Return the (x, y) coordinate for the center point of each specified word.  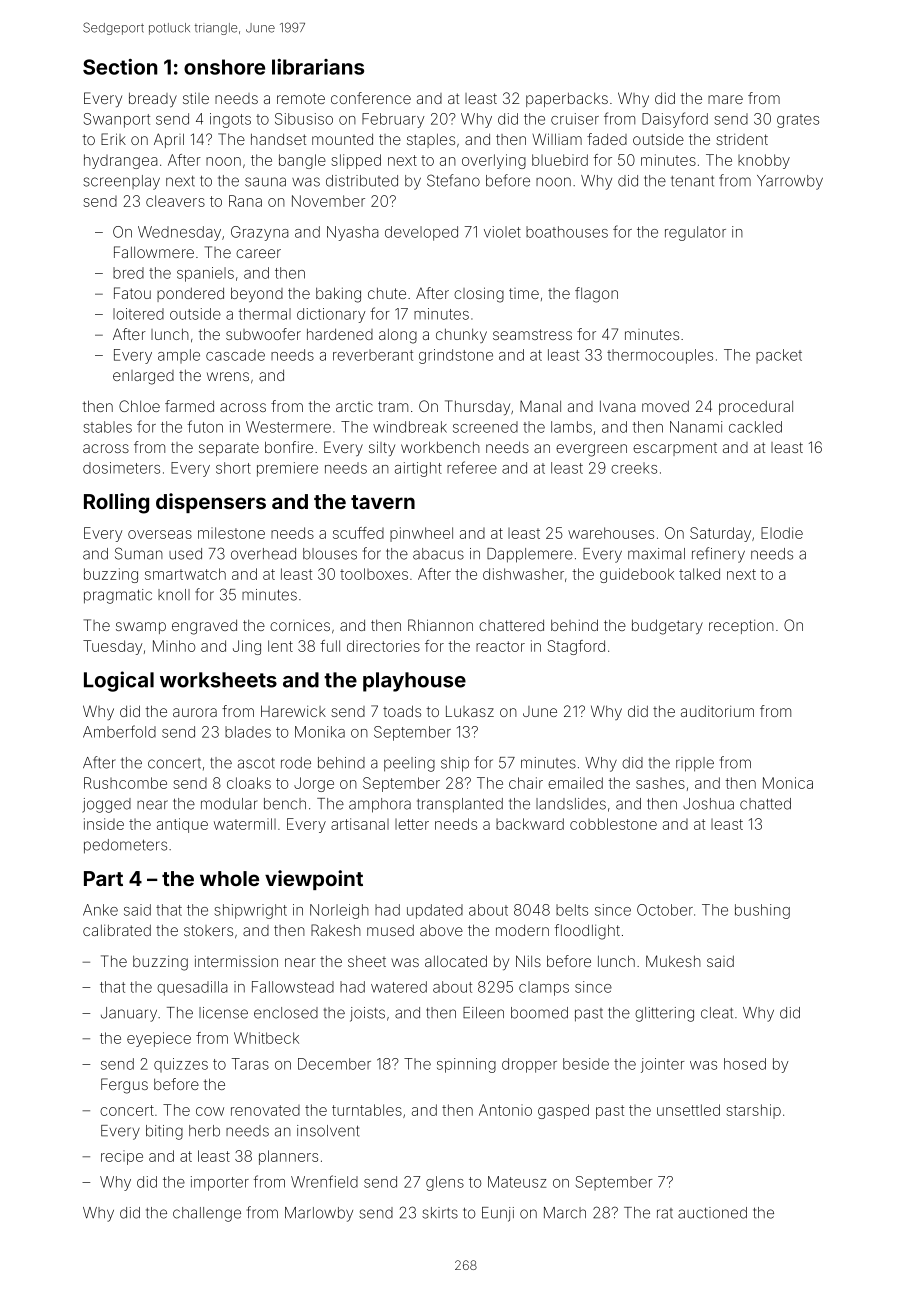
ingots (230, 120)
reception (741, 626)
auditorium (717, 711)
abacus (438, 554)
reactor (500, 646)
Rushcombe (125, 783)
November (328, 201)
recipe (122, 1157)
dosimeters (121, 468)
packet (779, 356)
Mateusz (517, 1182)
